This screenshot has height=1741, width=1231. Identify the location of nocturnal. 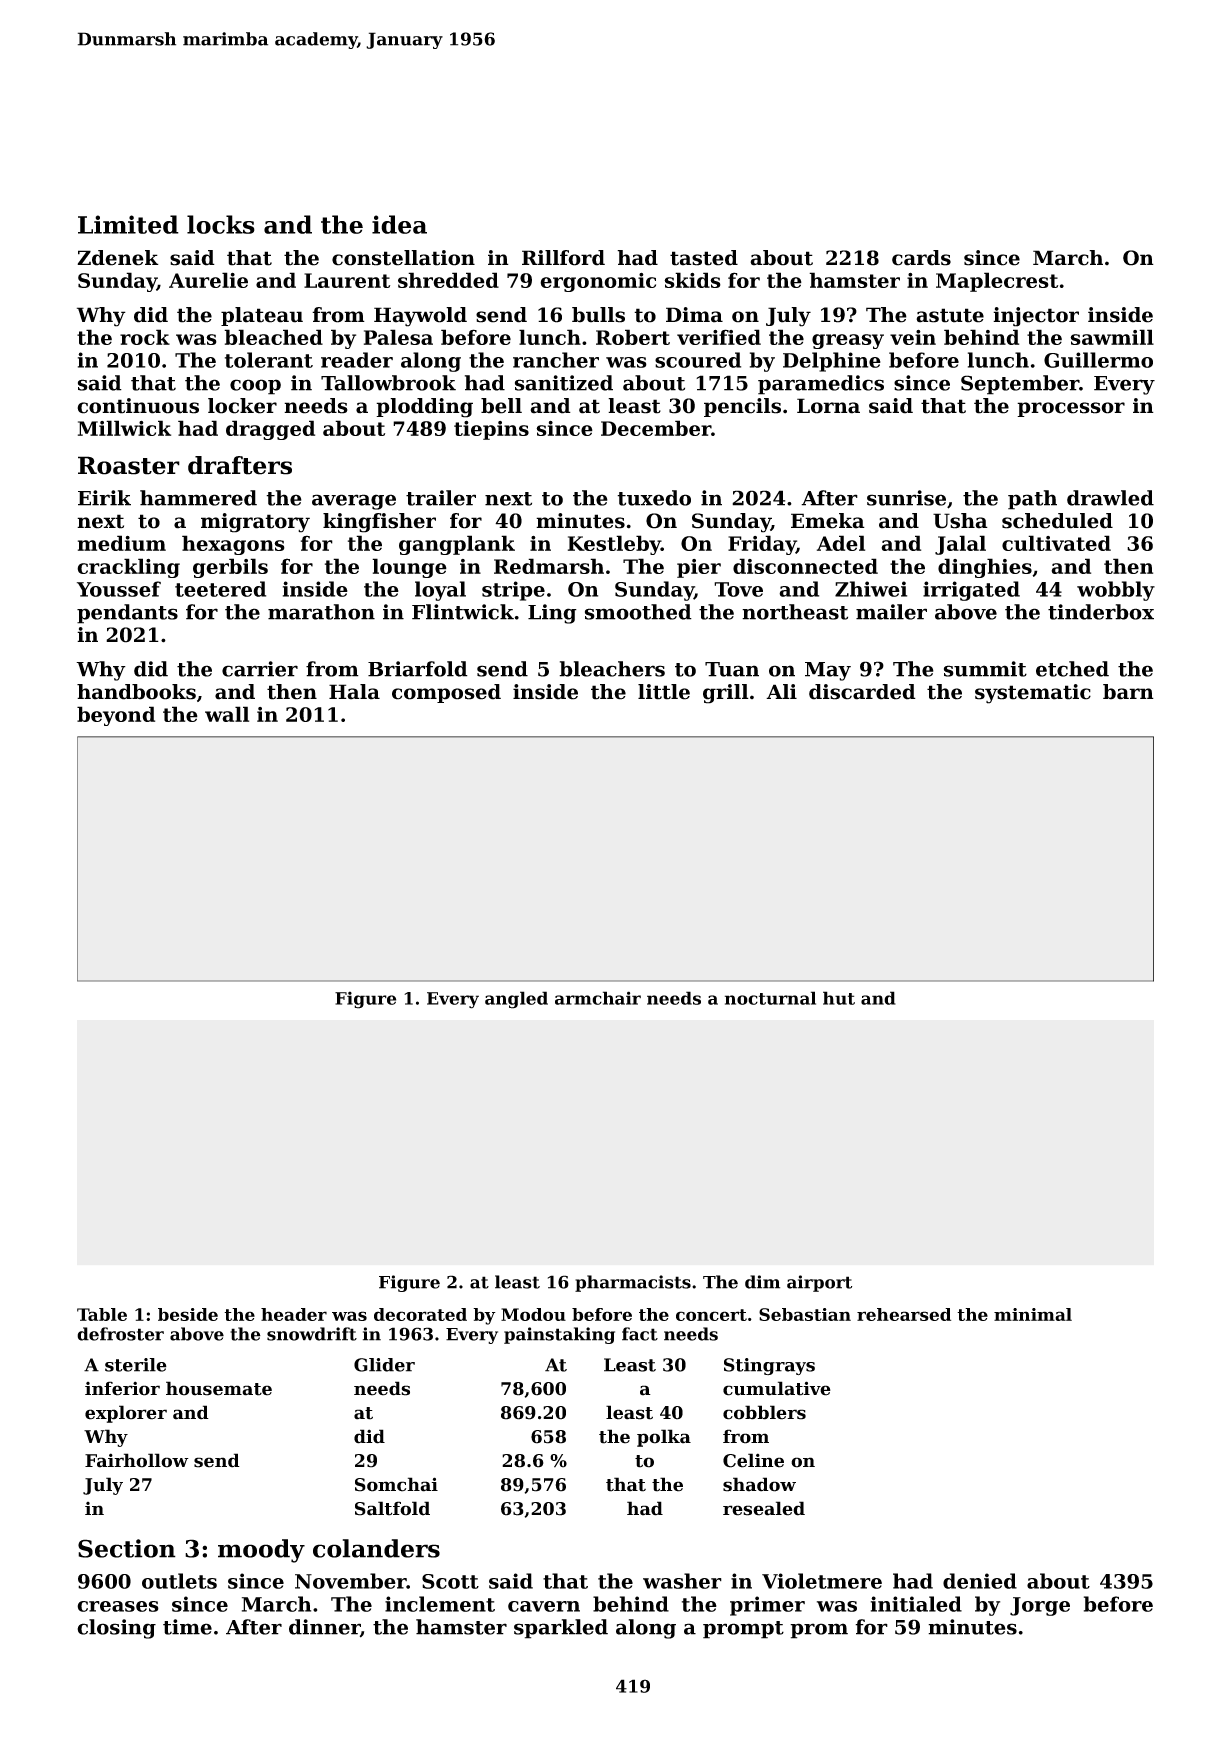
(770, 998).
